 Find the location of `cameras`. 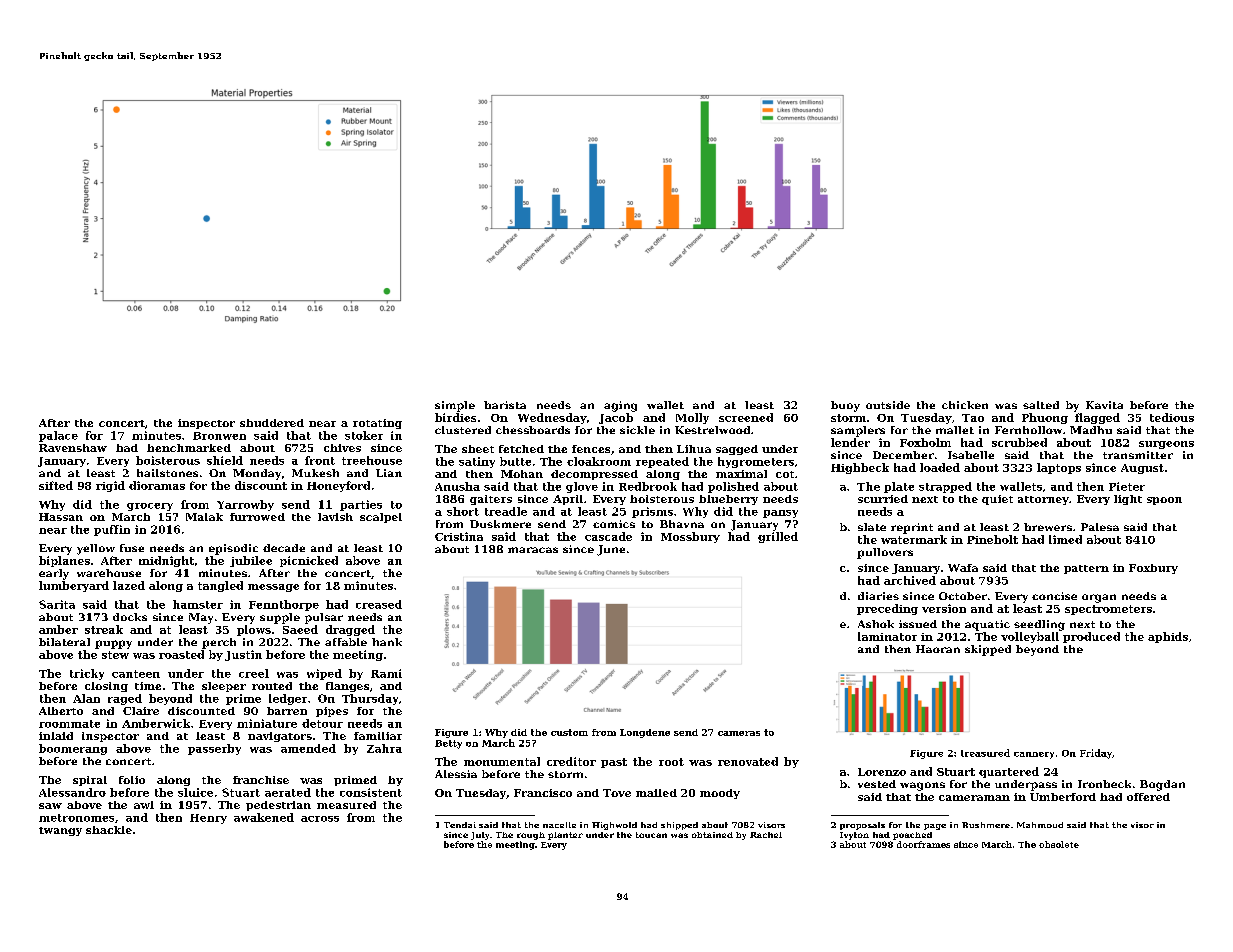

cameras is located at coordinates (739, 733).
